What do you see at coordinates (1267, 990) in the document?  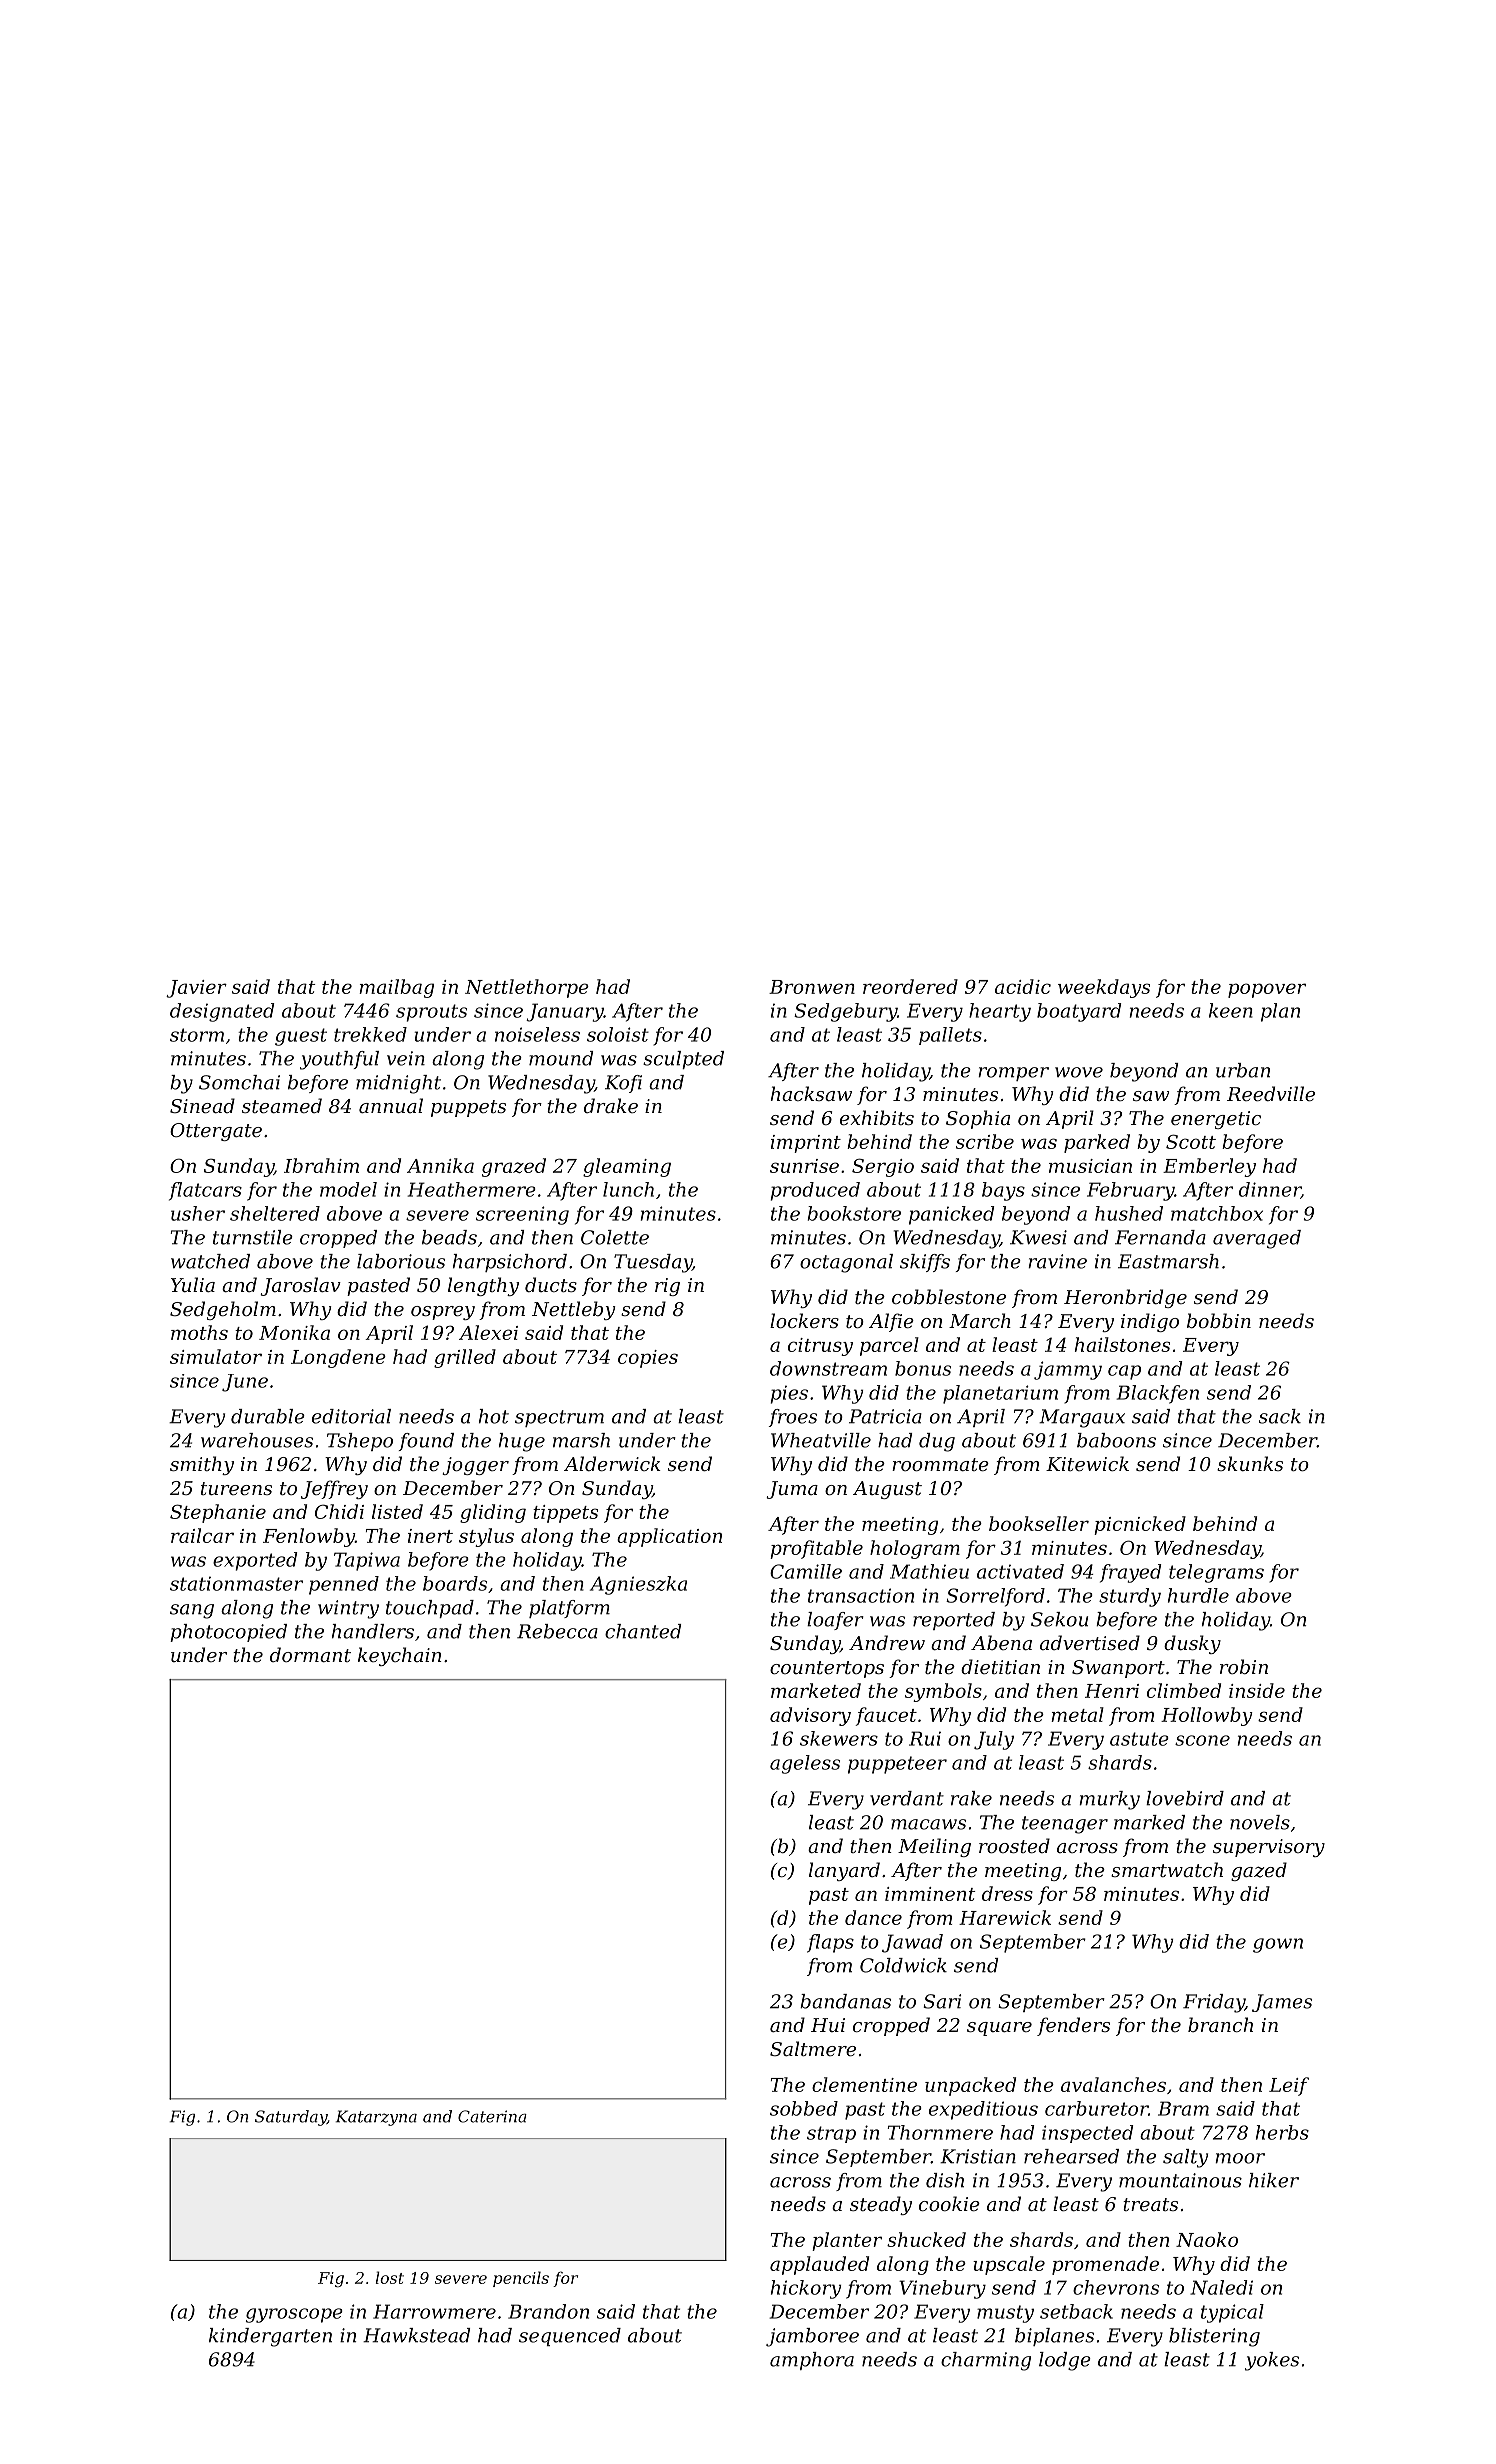 I see `popover` at bounding box center [1267, 990].
